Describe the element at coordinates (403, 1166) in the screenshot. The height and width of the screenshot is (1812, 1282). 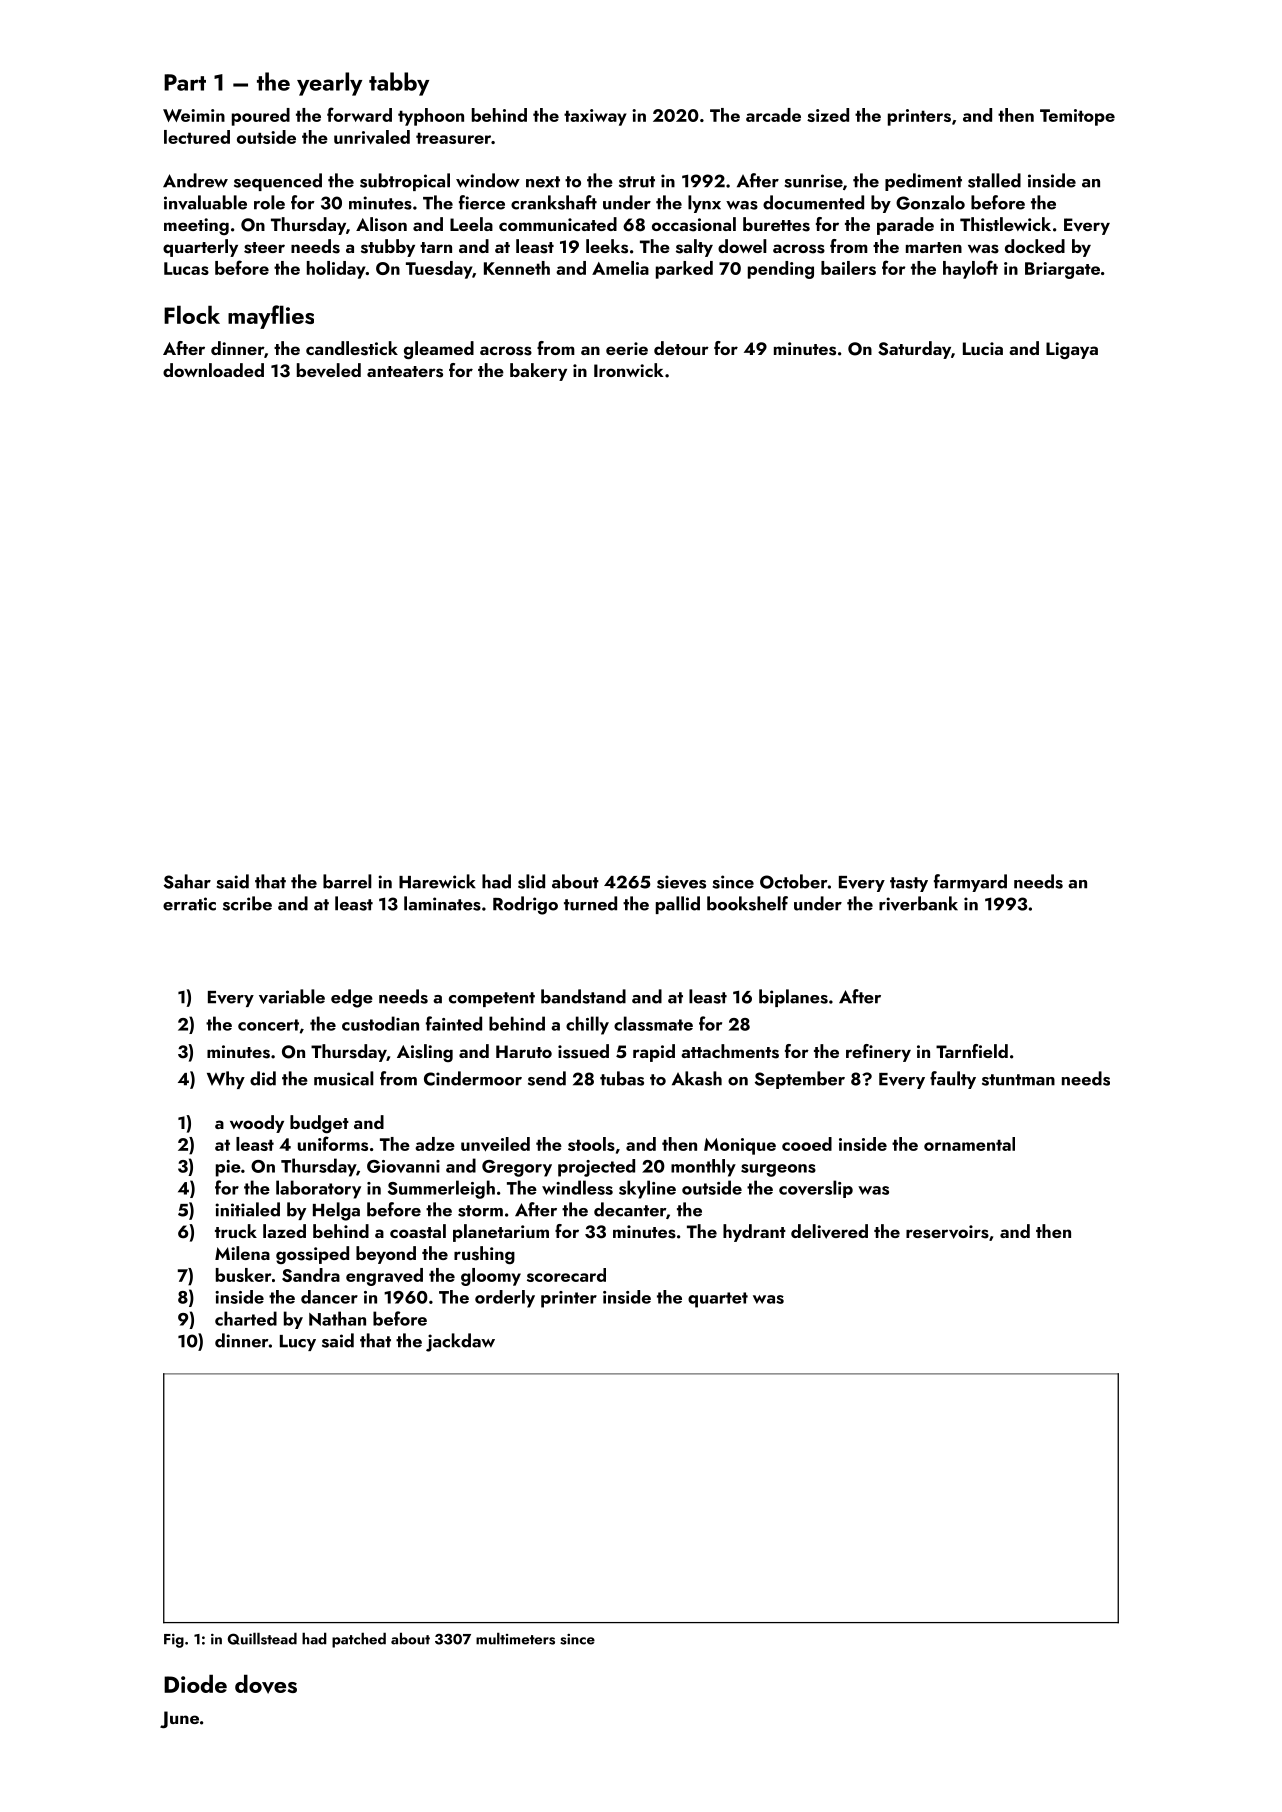
I see `Giovanni` at that location.
